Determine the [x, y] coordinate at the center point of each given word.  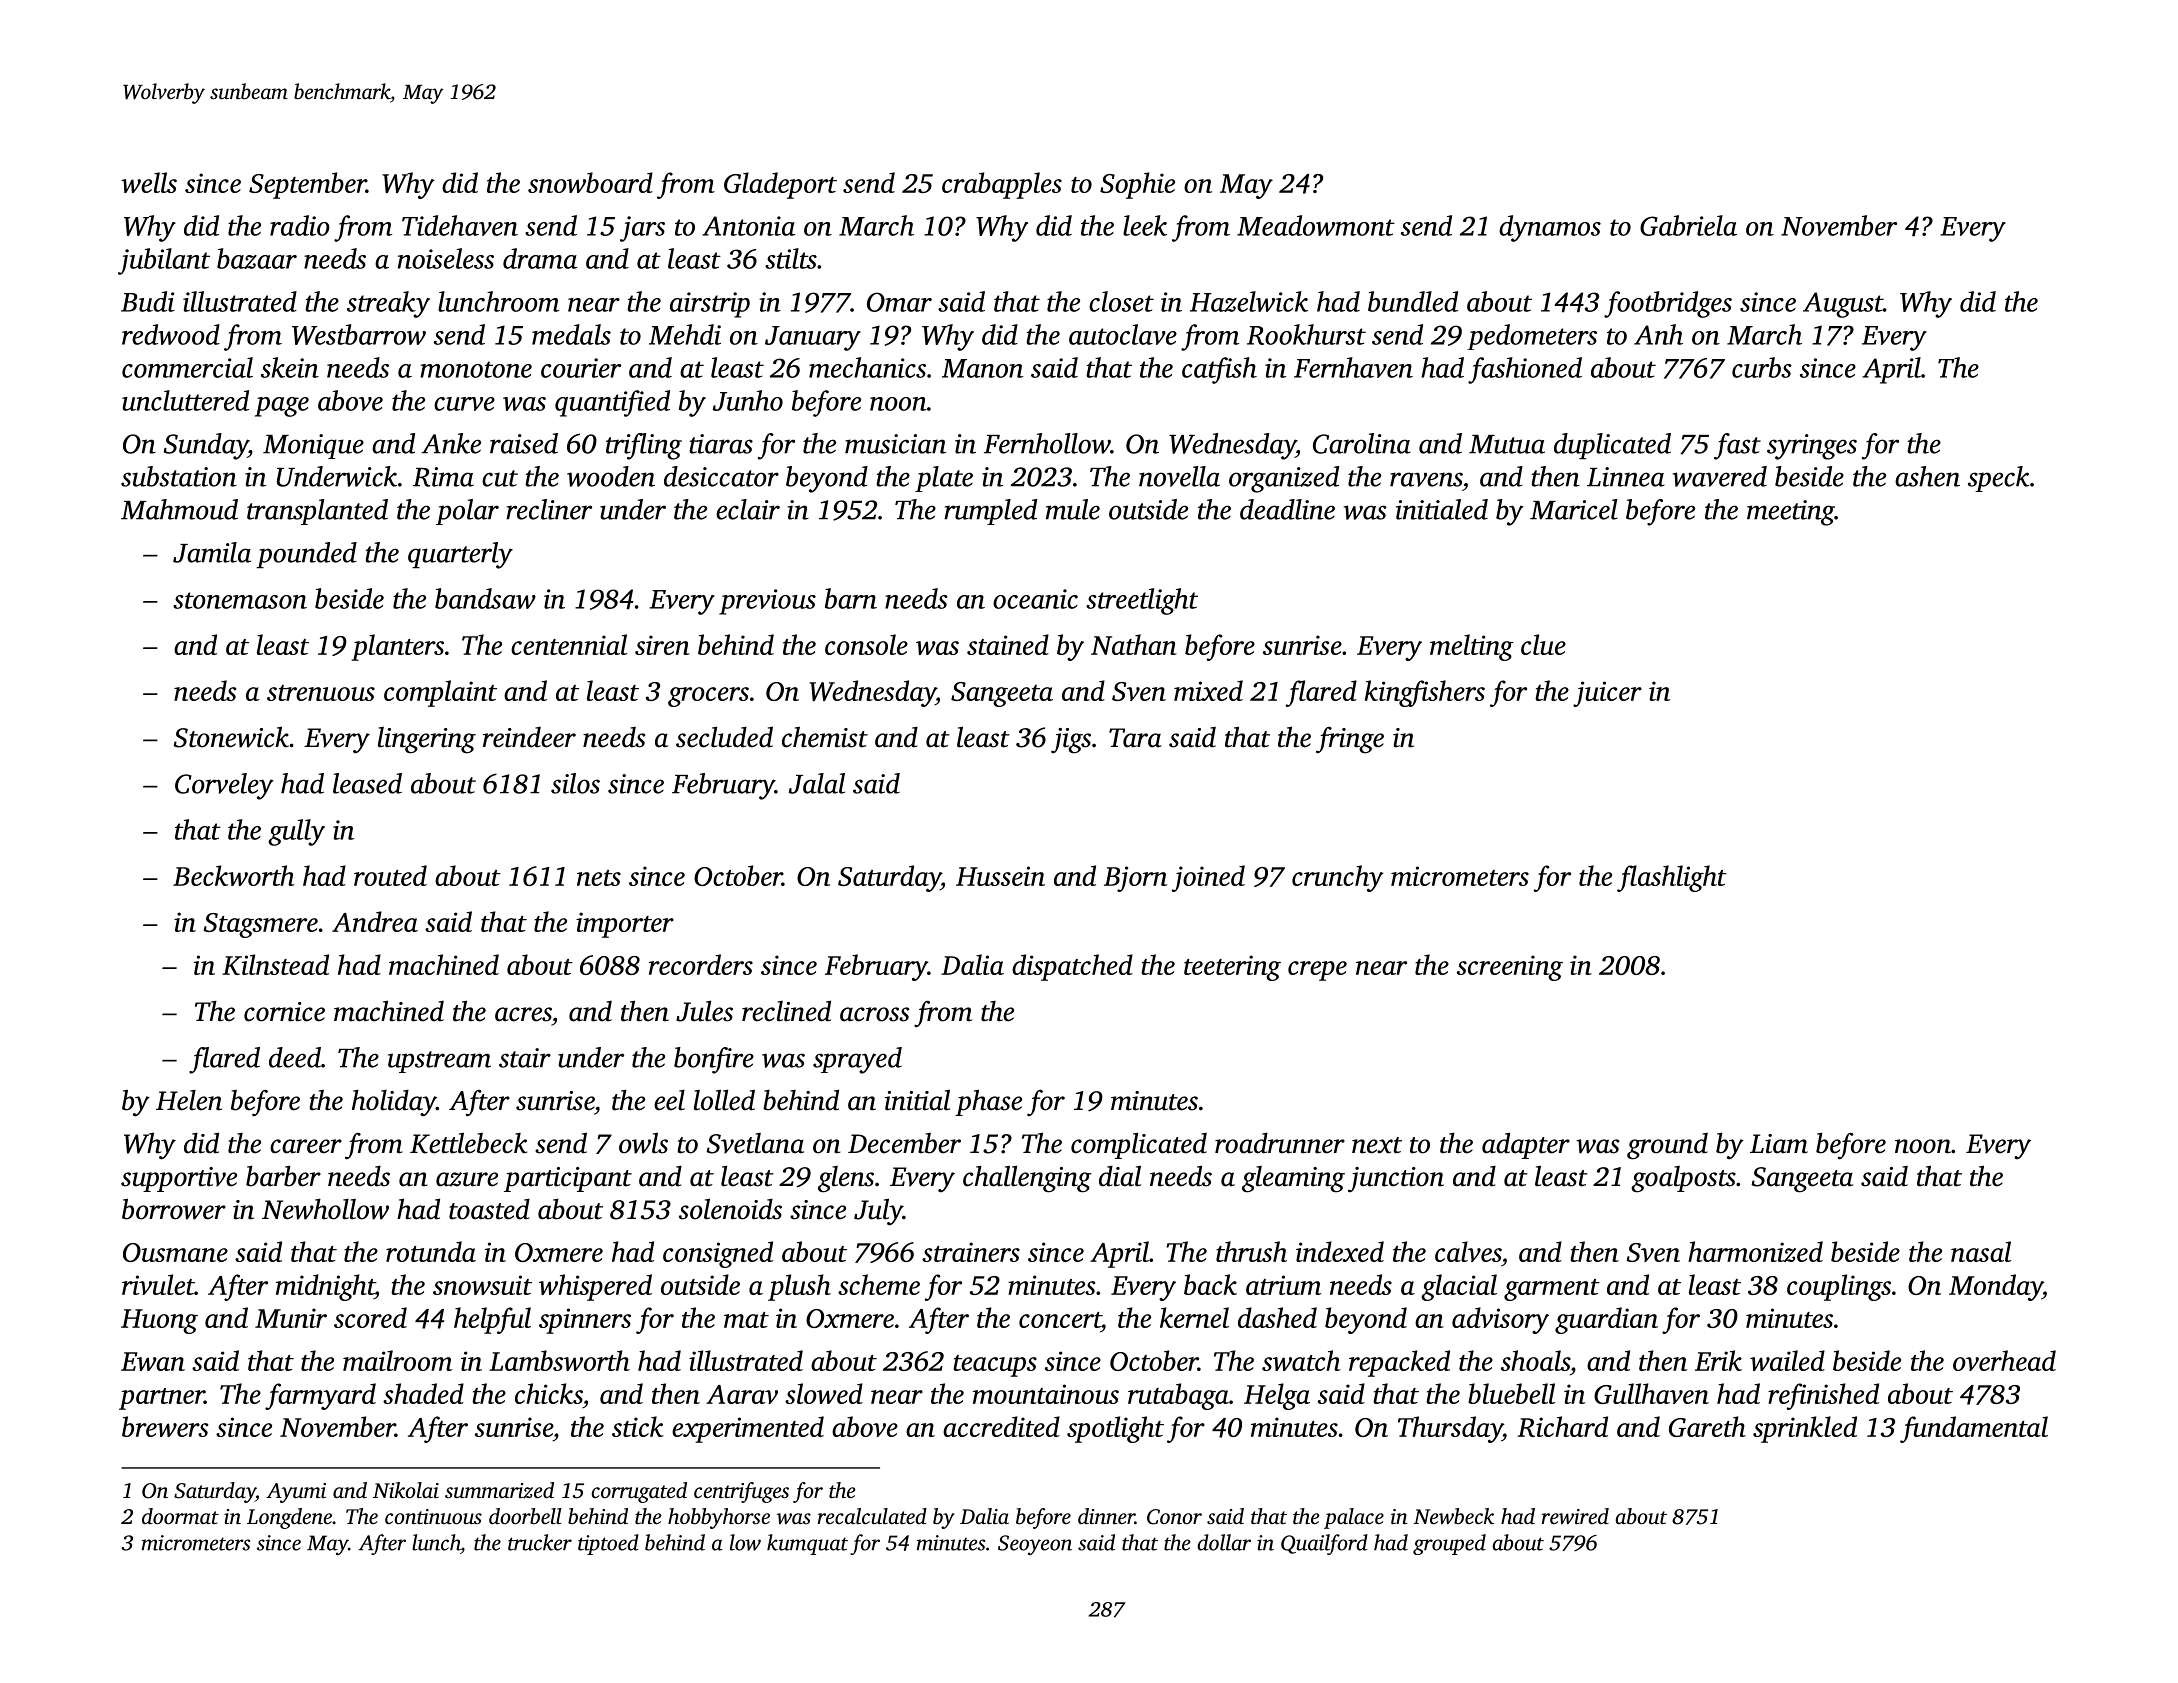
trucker [540, 1542]
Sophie [1137, 185]
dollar [1224, 1542]
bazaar [257, 258]
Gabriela [1688, 225]
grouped [1449, 1544]
